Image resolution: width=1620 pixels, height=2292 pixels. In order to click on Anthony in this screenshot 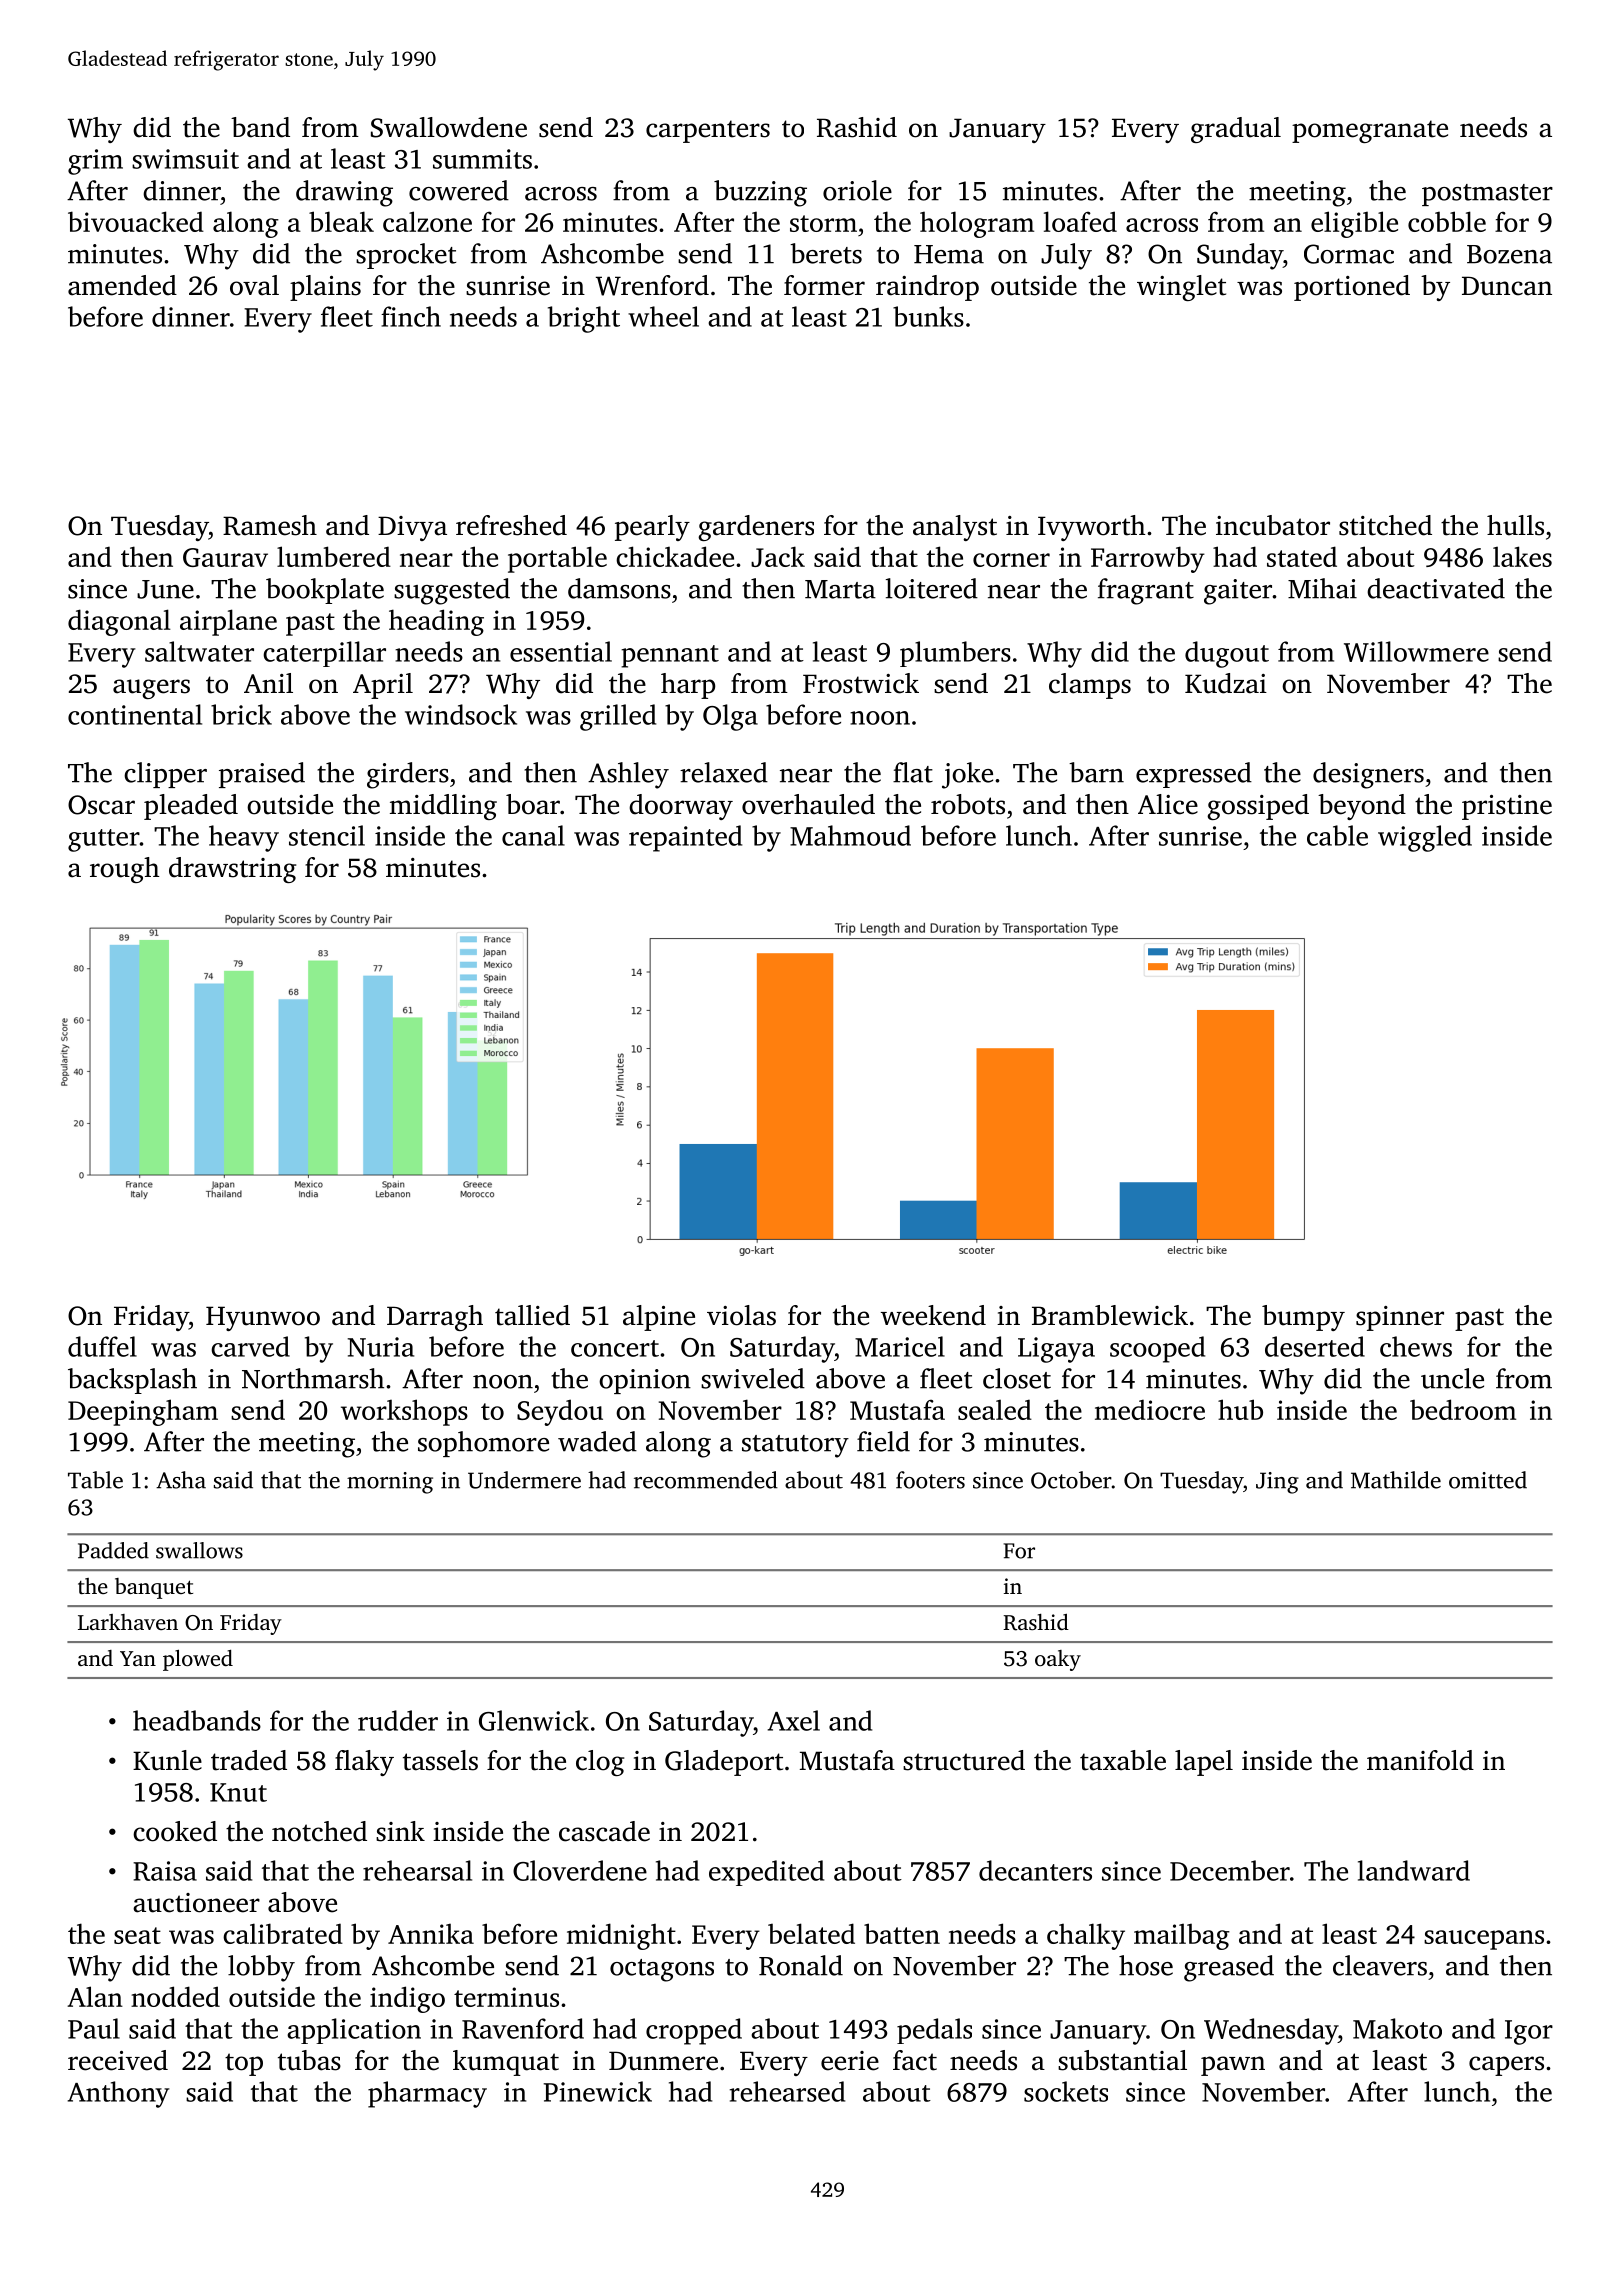, I will do `click(118, 2094)`.
